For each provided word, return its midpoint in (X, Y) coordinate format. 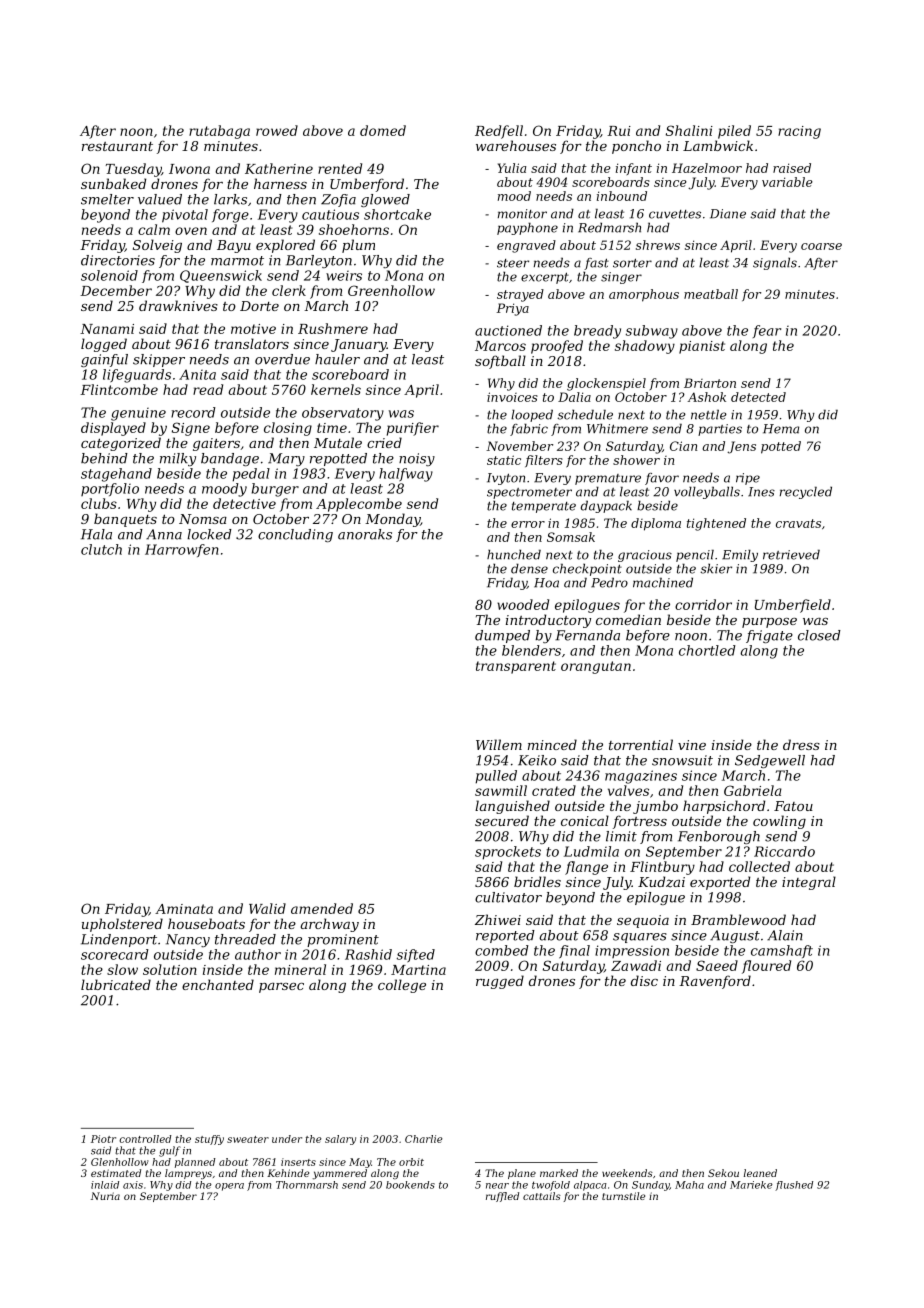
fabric (529, 429)
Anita (197, 374)
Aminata (184, 909)
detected (758, 397)
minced (552, 744)
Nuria (105, 1196)
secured (502, 820)
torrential (641, 744)
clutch (101, 549)
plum (358, 246)
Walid (267, 908)
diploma (656, 524)
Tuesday (133, 170)
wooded (523, 604)
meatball (711, 294)
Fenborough (719, 837)
